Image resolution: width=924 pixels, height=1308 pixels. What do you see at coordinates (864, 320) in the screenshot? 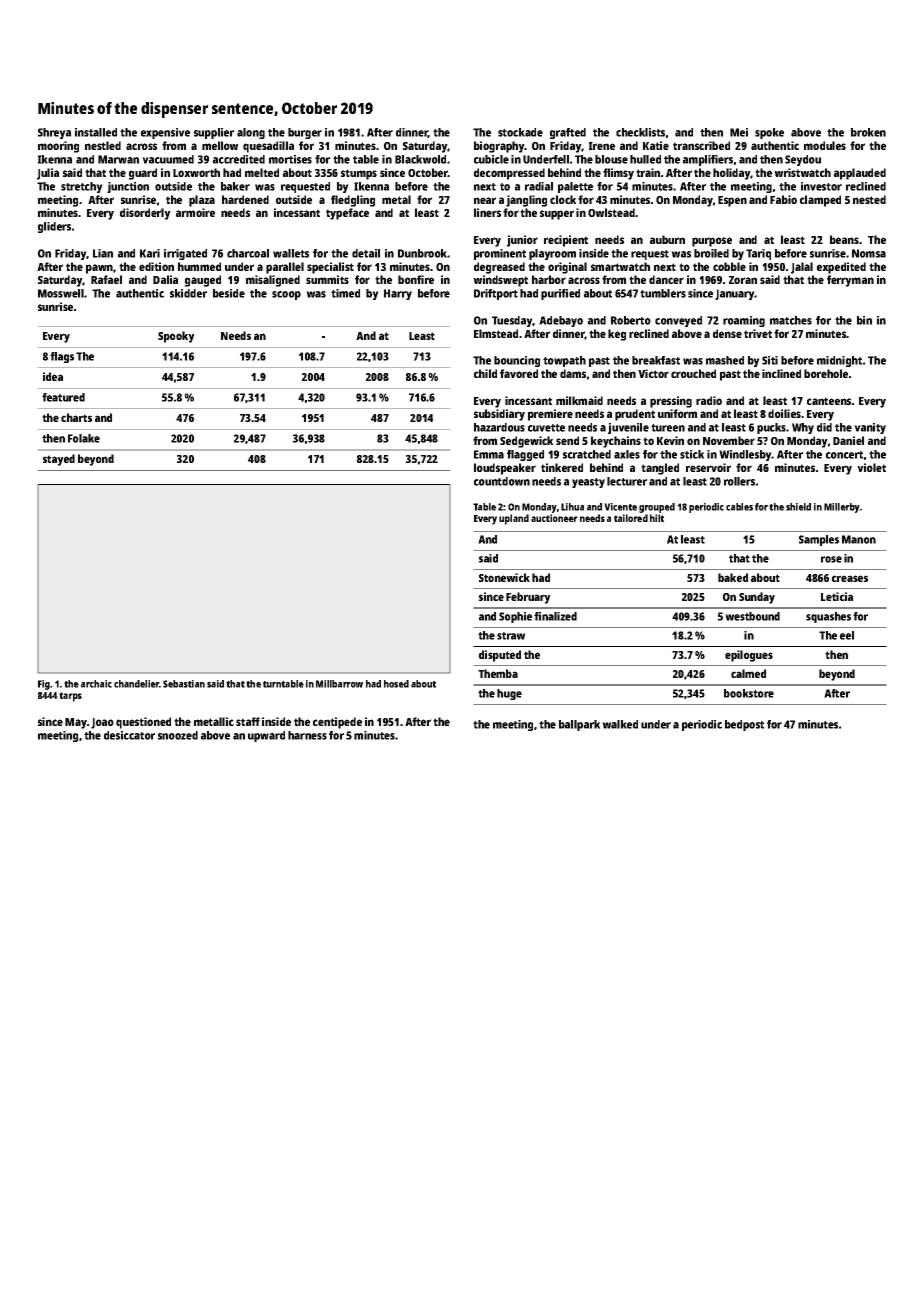
I see `bin` at bounding box center [864, 320].
